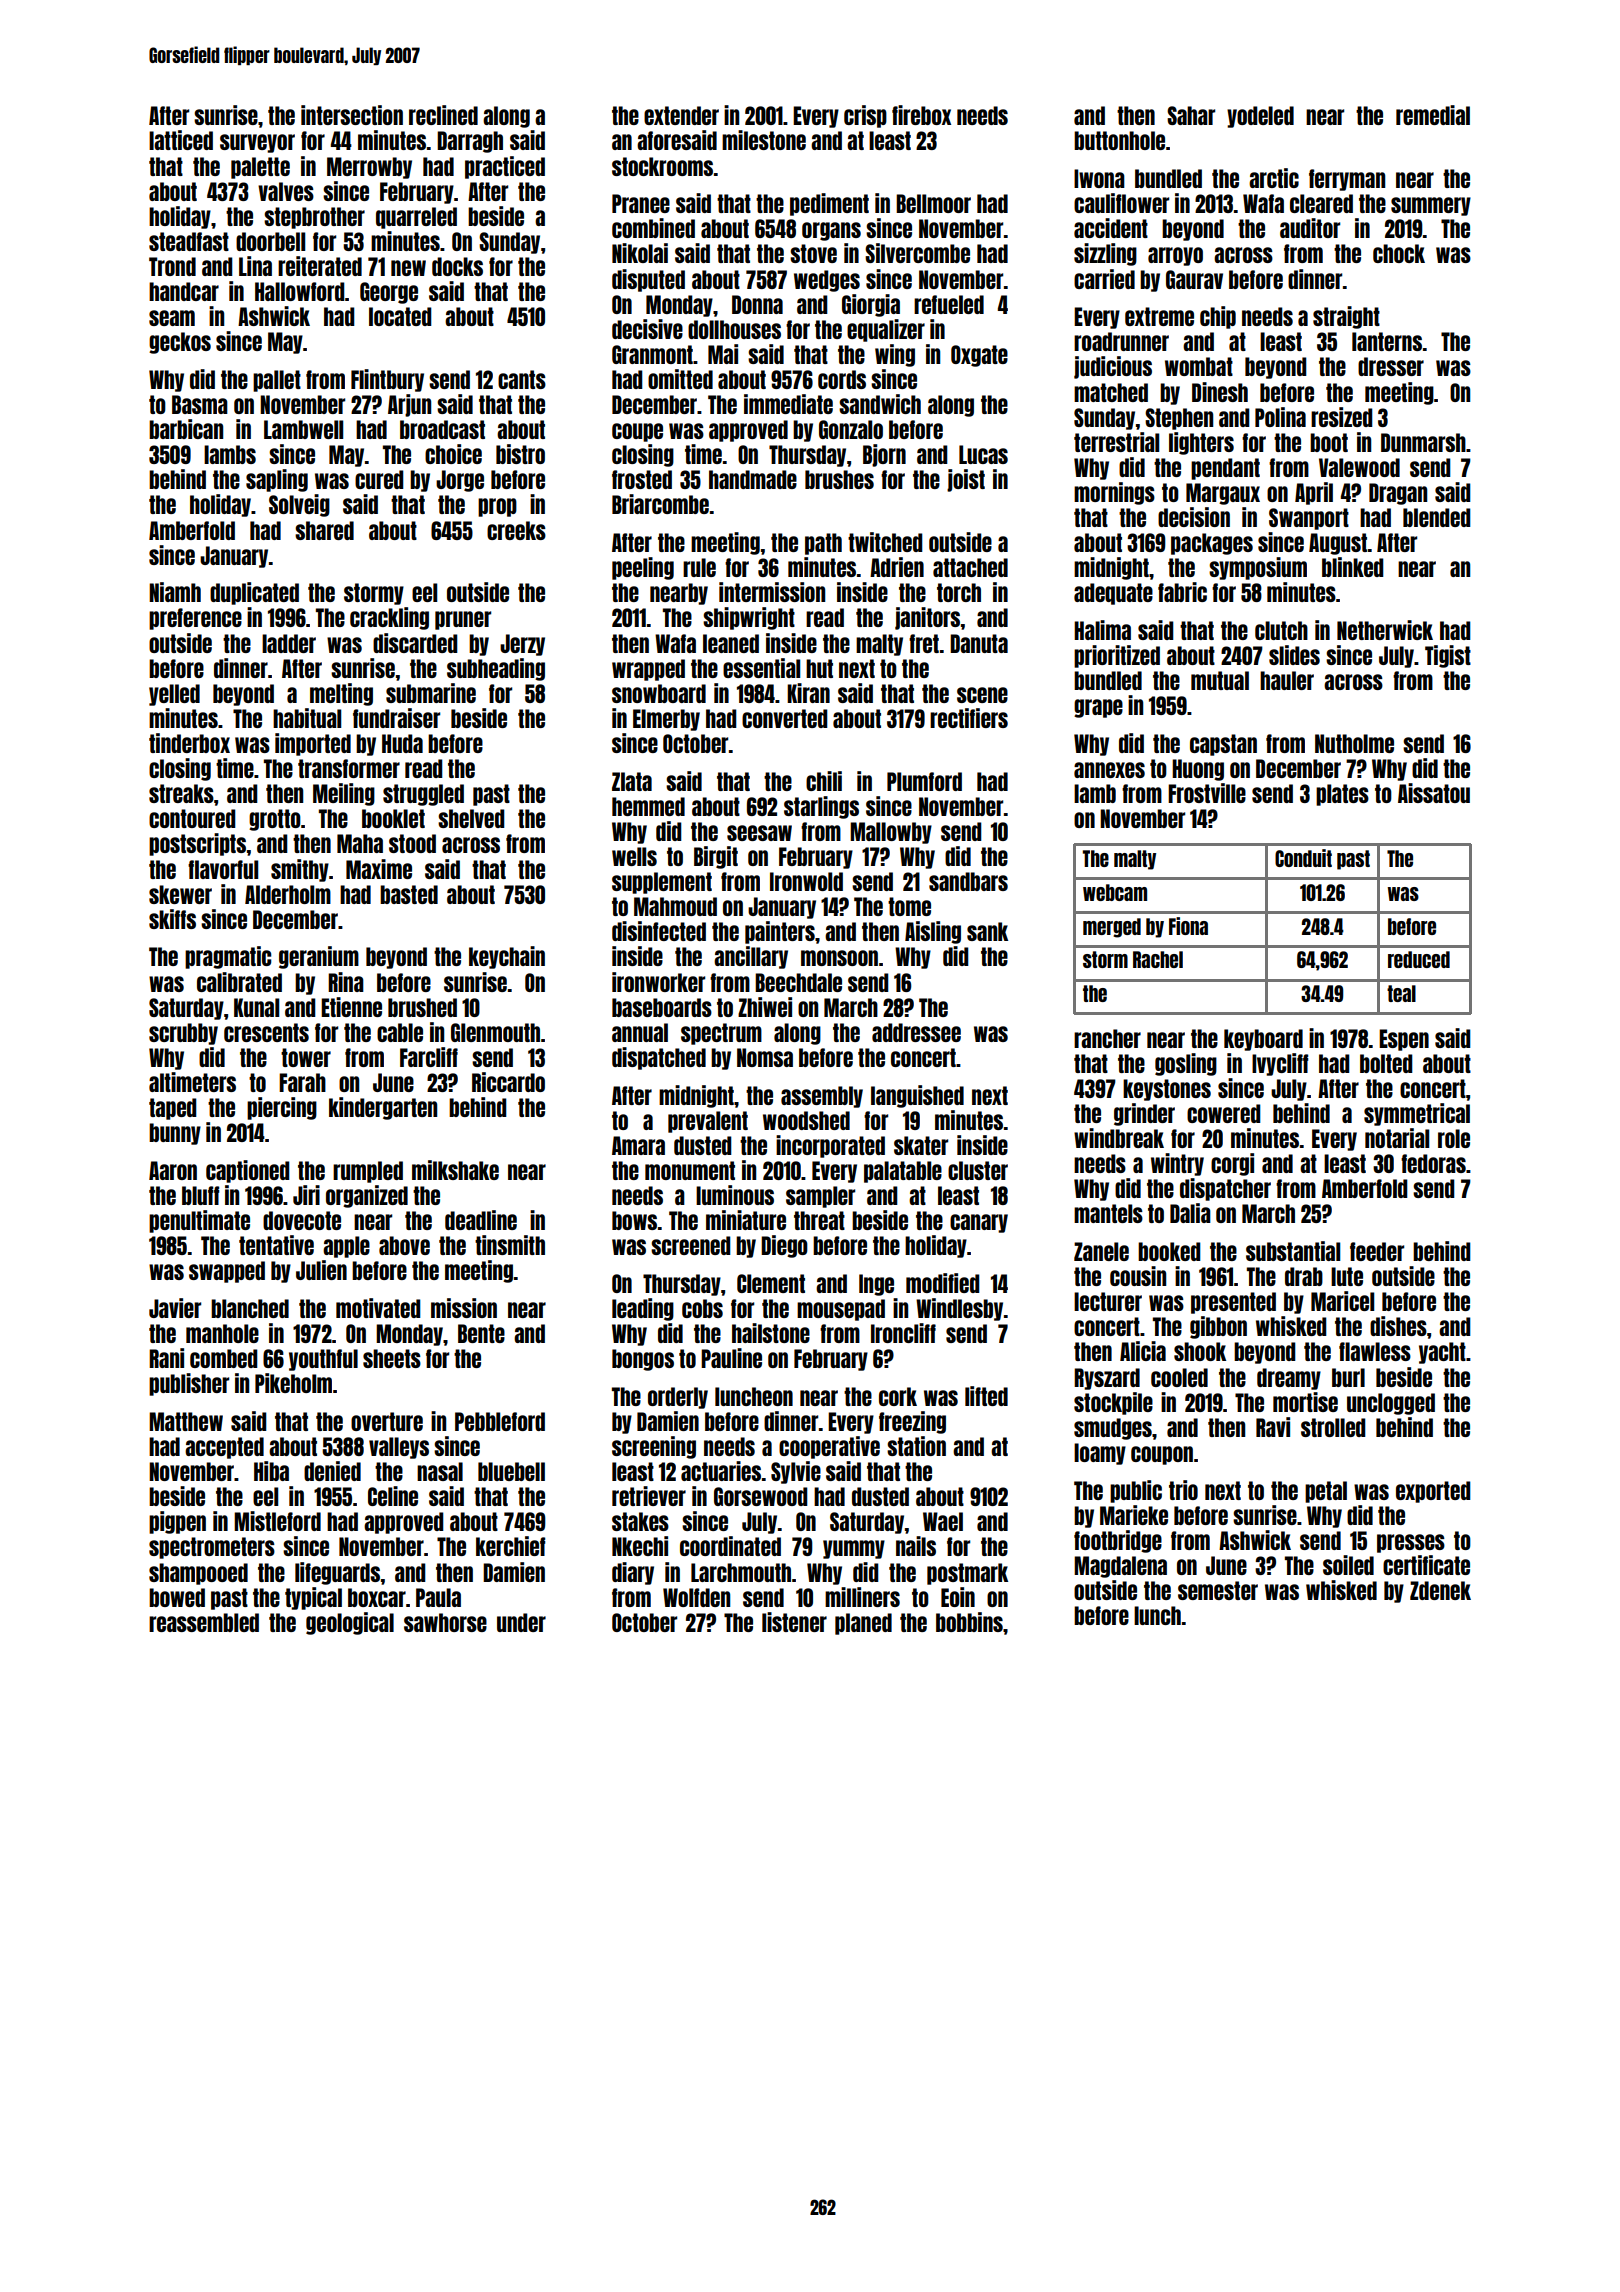  What do you see at coordinates (457, 266) in the screenshot?
I see `docks` at bounding box center [457, 266].
